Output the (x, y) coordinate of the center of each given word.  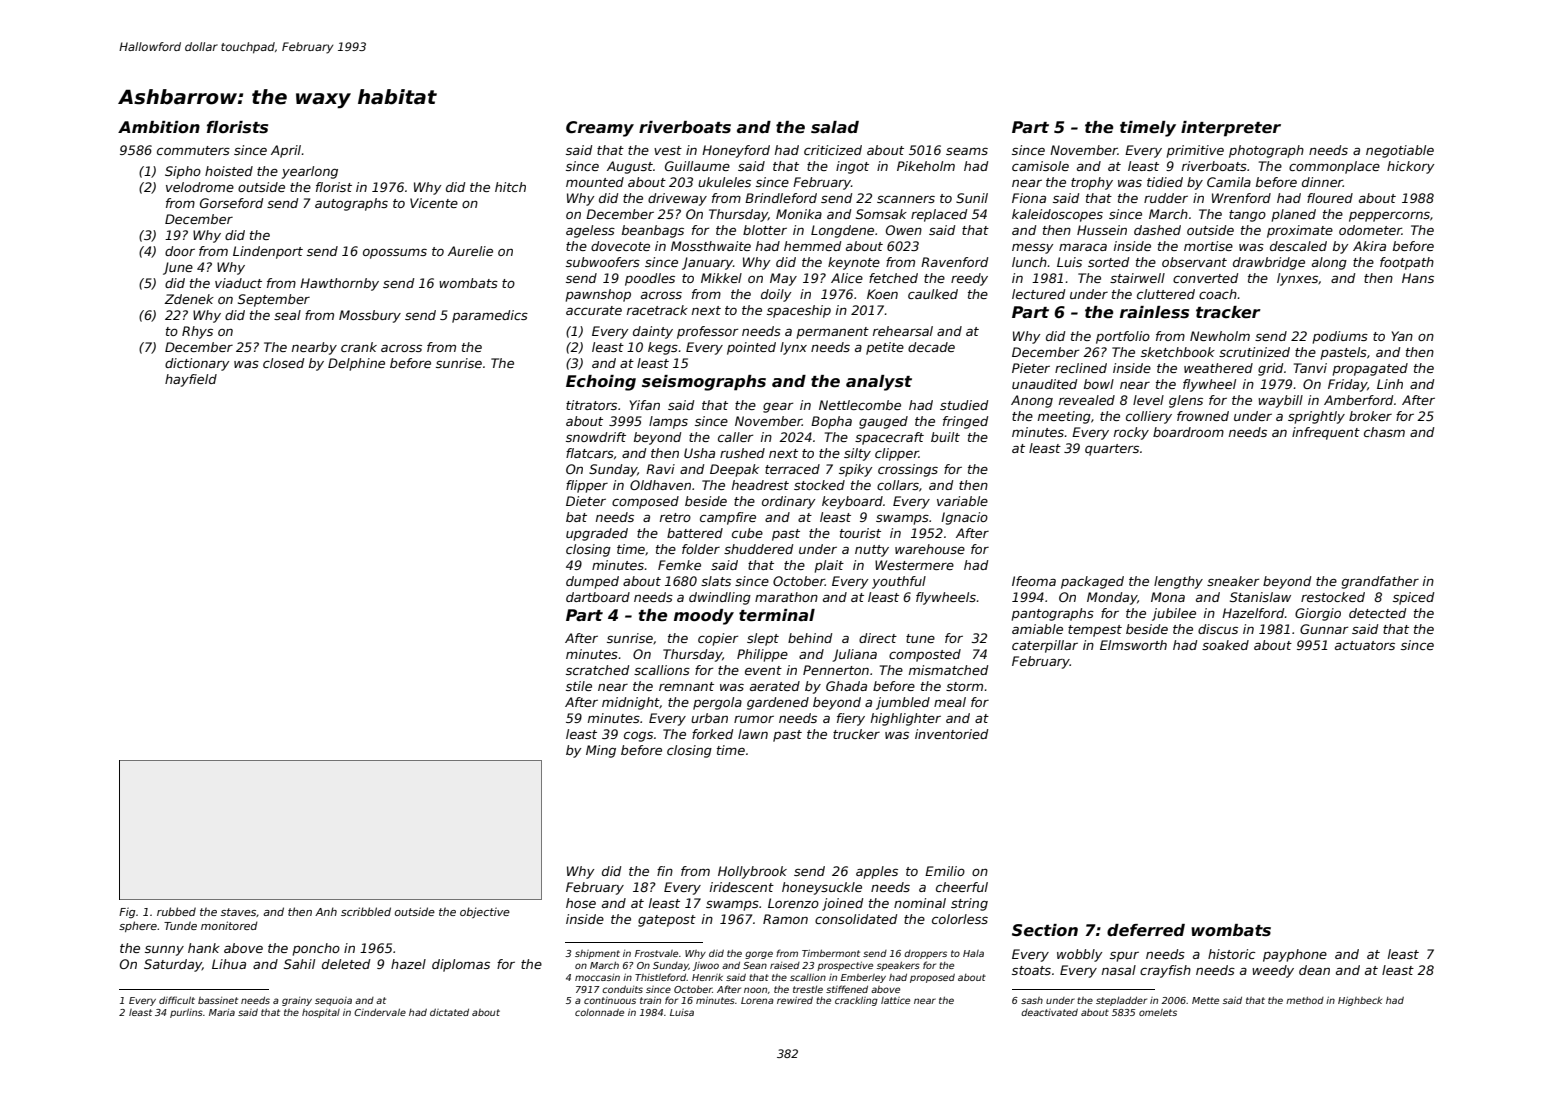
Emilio (945, 871)
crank (359, 347)
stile (579, 686)
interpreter (1231, 129)
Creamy (600, 129)
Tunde (180, 925)
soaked (1225, 645)
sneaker (1233, 581)
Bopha (831, 422)
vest (668, 150)
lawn (753, 734)
